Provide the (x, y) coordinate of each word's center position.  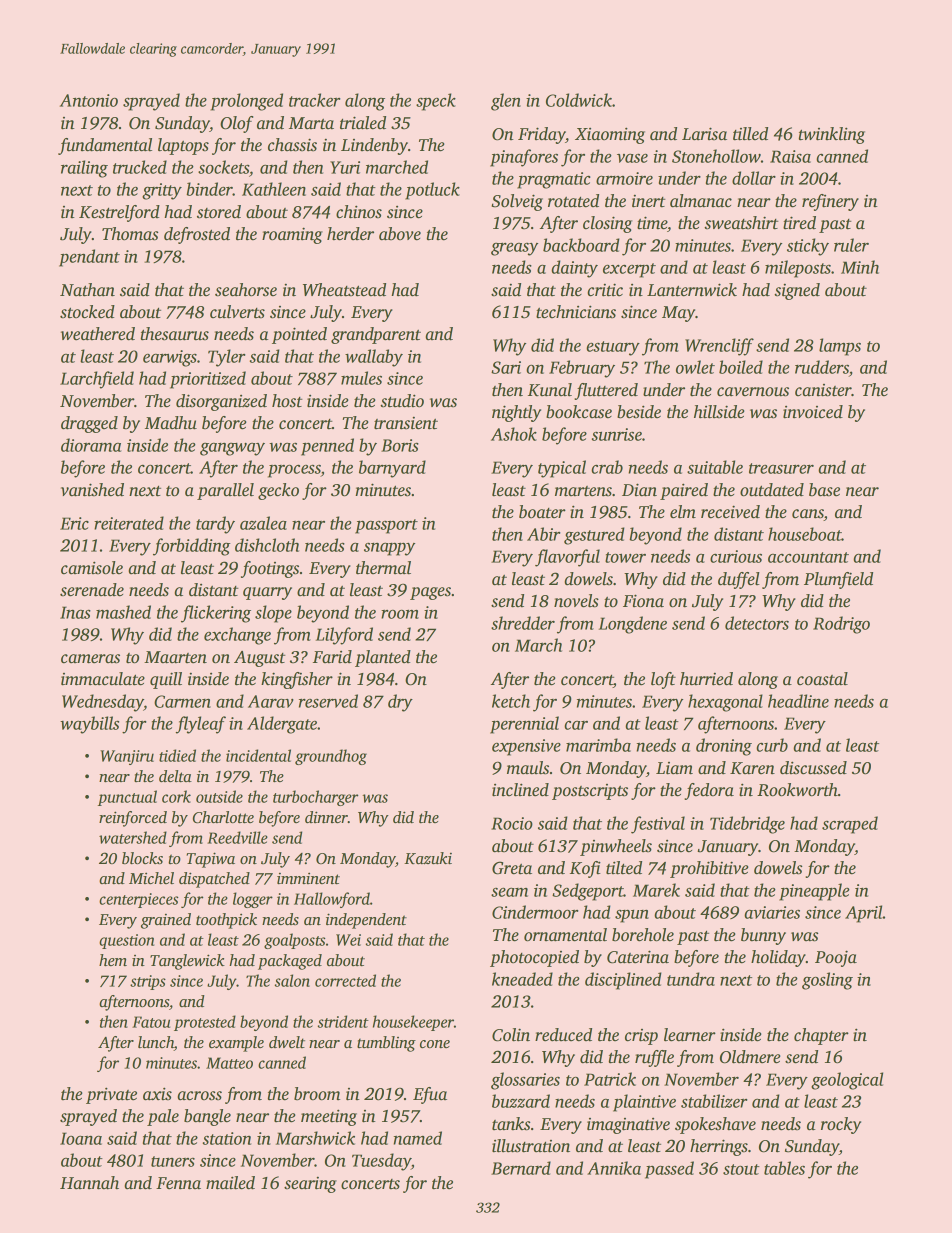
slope (273, 614)
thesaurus (175, 334)
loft (663, 680)
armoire (624, 178)
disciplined (623, 981)
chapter (821, 1036)
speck (436, 102)
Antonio (89, 100)
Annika (614, 1168)
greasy (514, 249)
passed (669, 1170)
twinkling (832, 135)
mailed (230, 1183)
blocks (142, 858)
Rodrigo (841, 625)
